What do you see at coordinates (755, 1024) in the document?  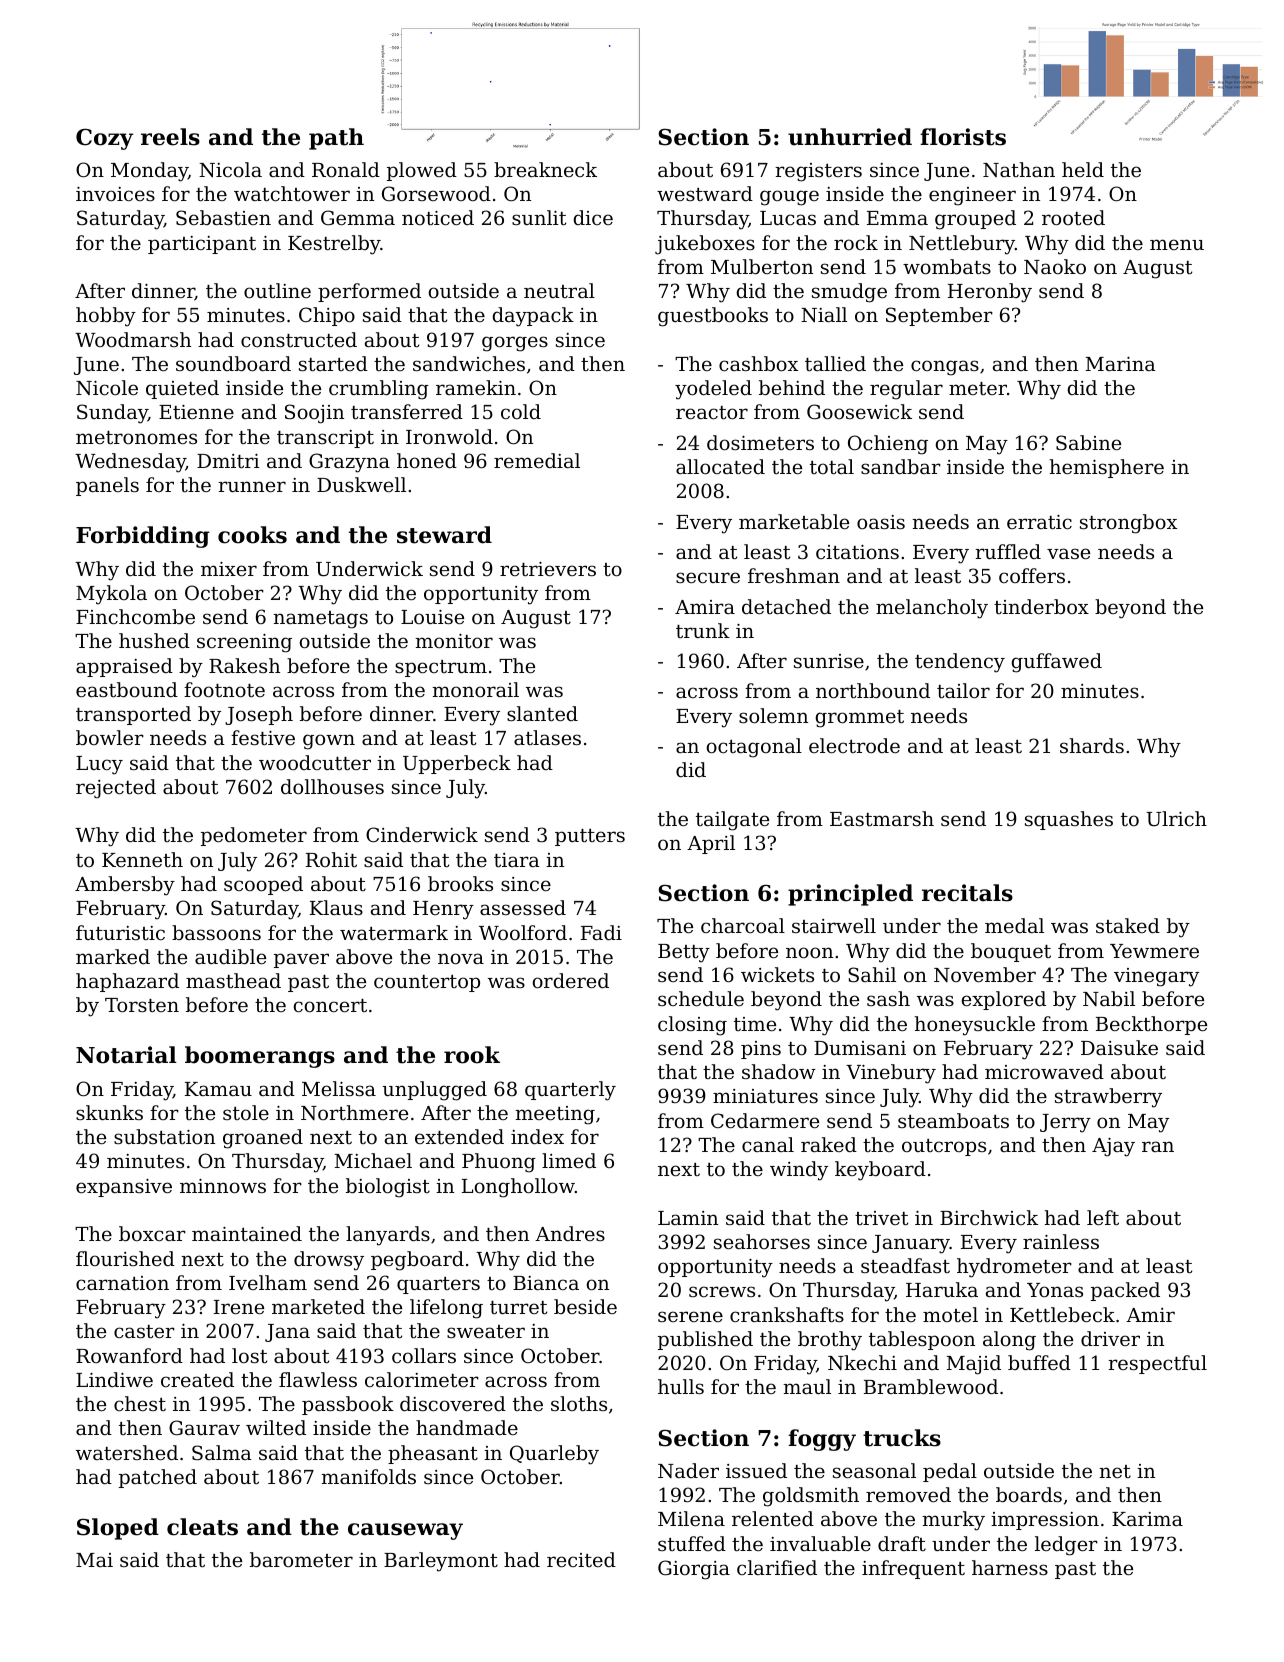 I see `time` at bounding box center [755, 1024].
